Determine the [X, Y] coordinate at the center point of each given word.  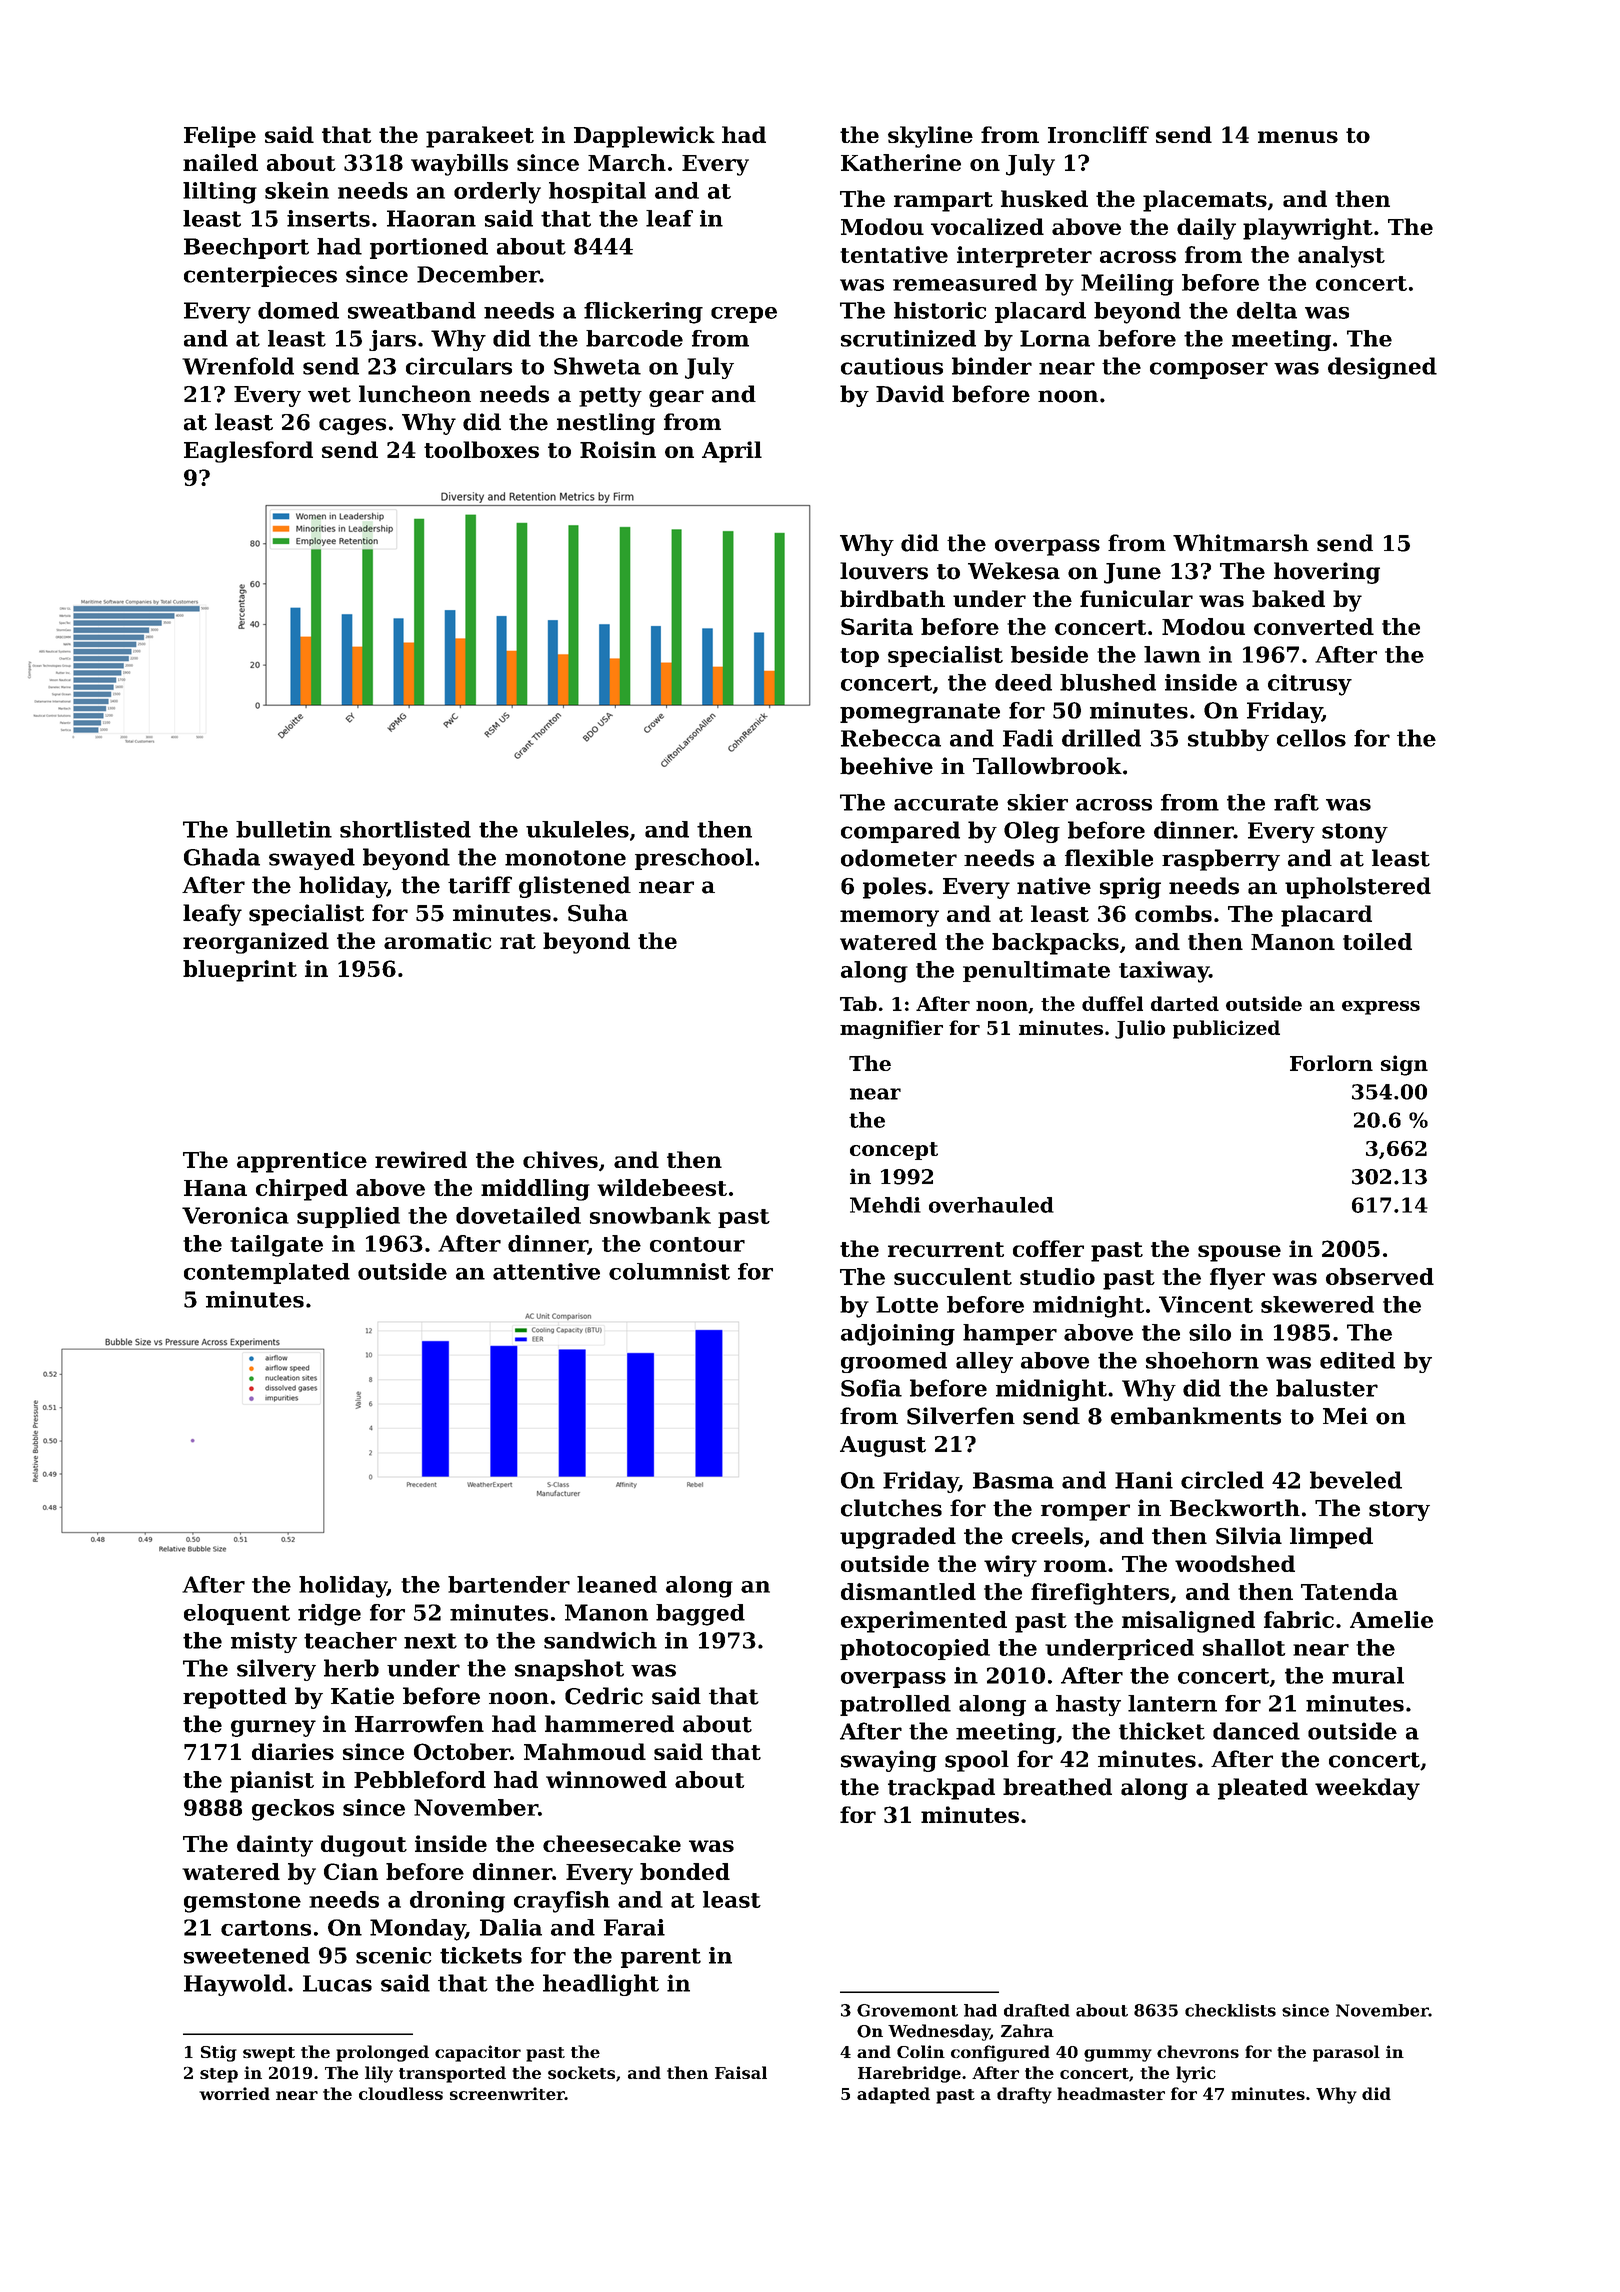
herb [351, 1668]
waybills [459, 165]
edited [1357, 1360]
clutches [891, 1508]
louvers [884, 571]
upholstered [1358, 888]
